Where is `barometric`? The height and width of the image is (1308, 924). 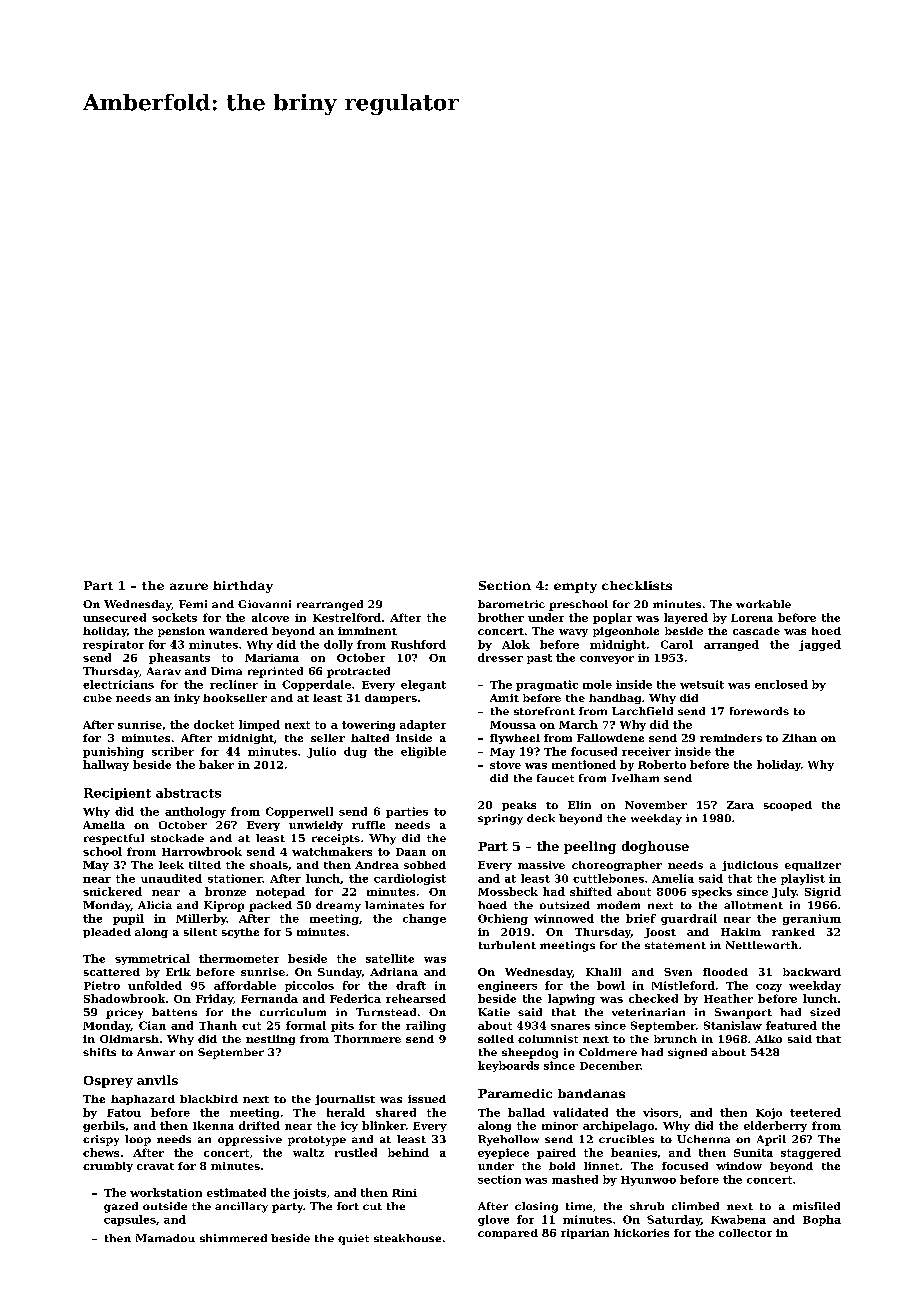 barometric is located at coordinates (511, 604).
